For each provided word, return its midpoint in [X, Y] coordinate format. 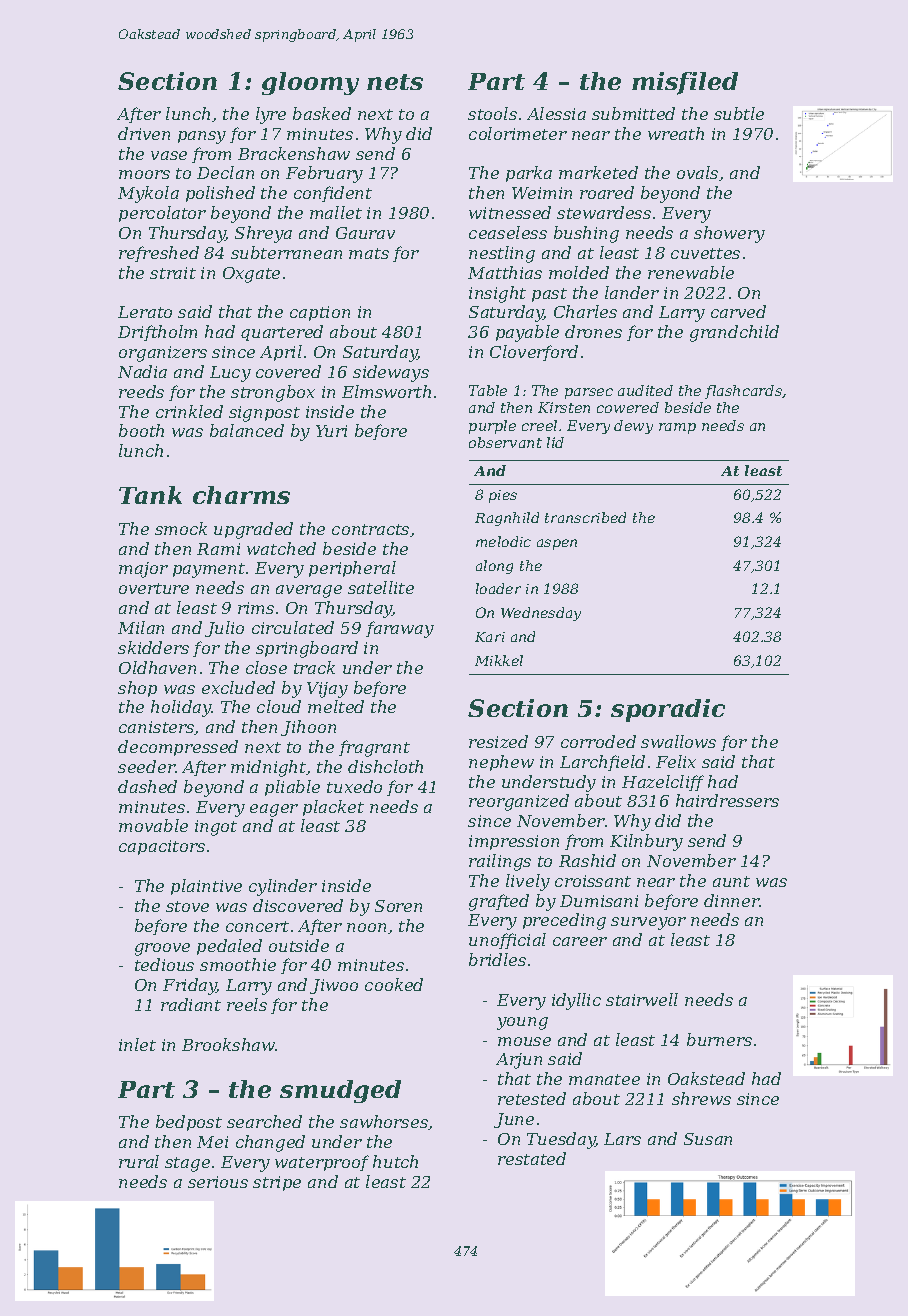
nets [395, 82]
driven [144, 133]
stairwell [642, 999]
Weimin [542, 193]
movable [153, 825]
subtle [739, 113]
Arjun [519, 1061]
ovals [697, 172]
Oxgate [251, 275]
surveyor [648, 923]
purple [492, 427]
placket [333, 808]
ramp [677, 428]
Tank [150, 495]
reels [247, 1004]
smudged [340, 1091]
